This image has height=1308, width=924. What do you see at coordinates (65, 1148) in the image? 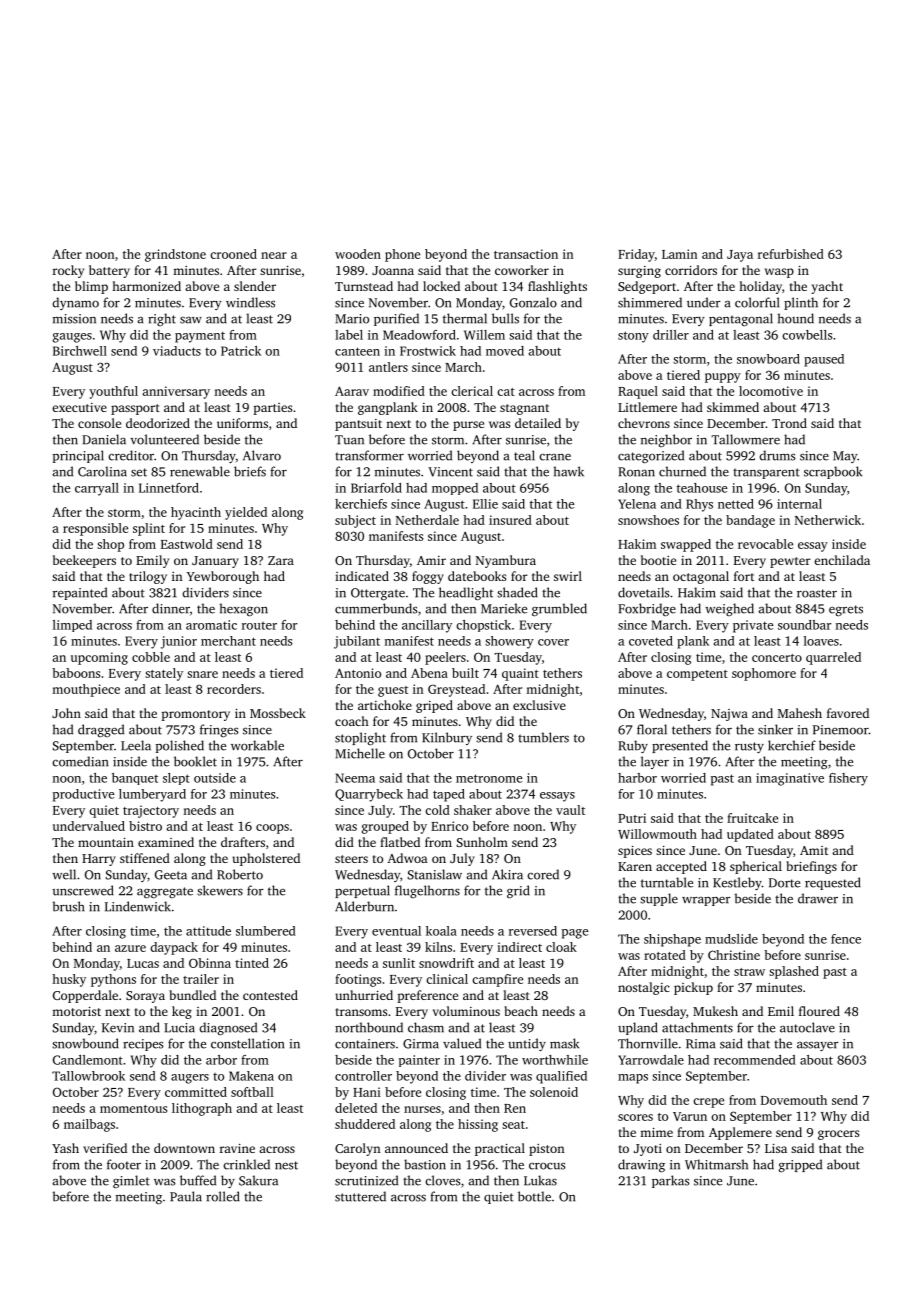
I see `Yash` at bounding box center [65, 1148].
